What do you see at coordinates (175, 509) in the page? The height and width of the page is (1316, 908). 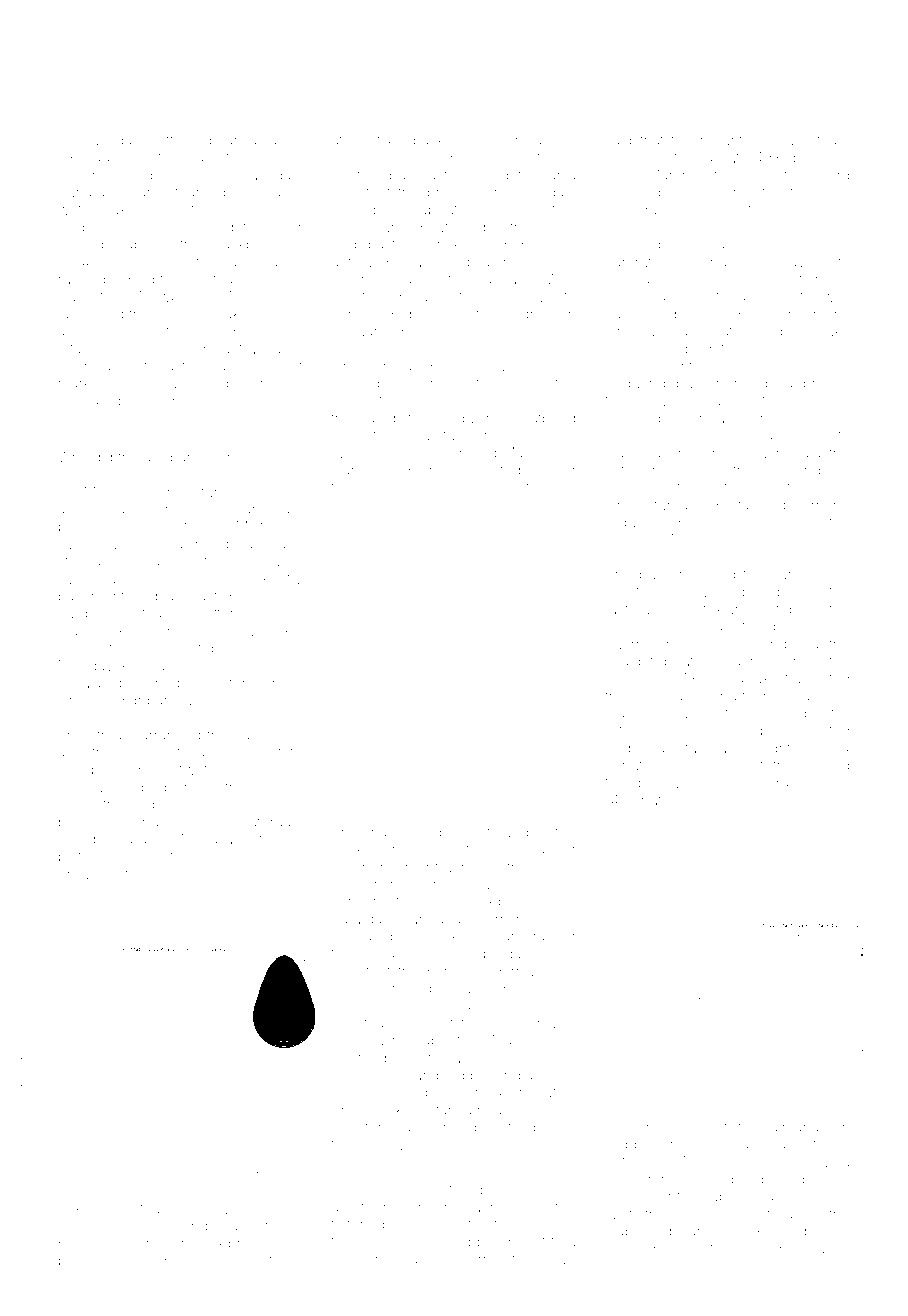 I see `addressed` at bounding box center [175, 509].
